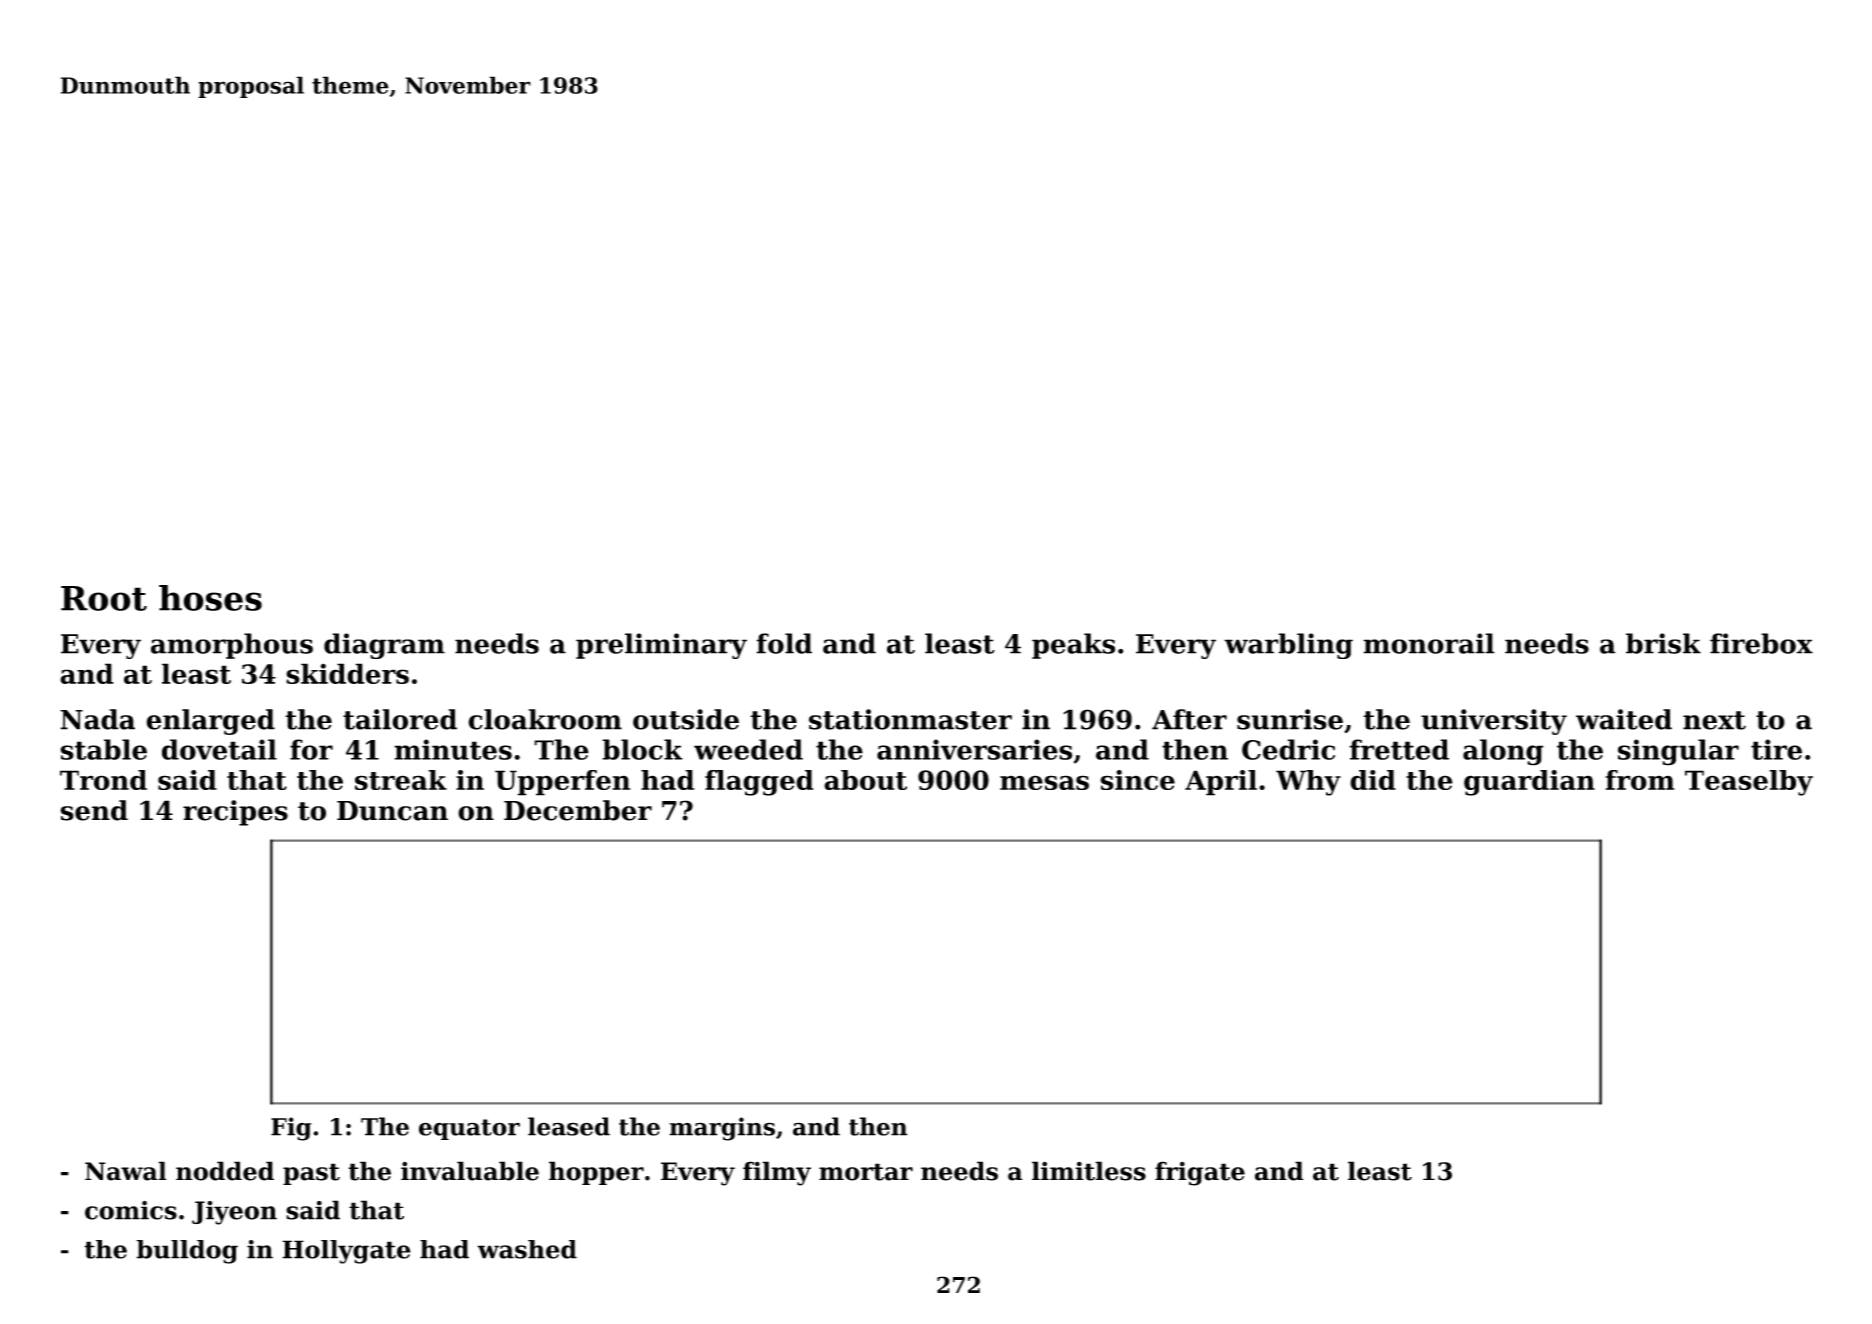  What do you see at coordinates (759, 783) in the screenshot?
I see `flagged` at bounding box center [759, 783].
